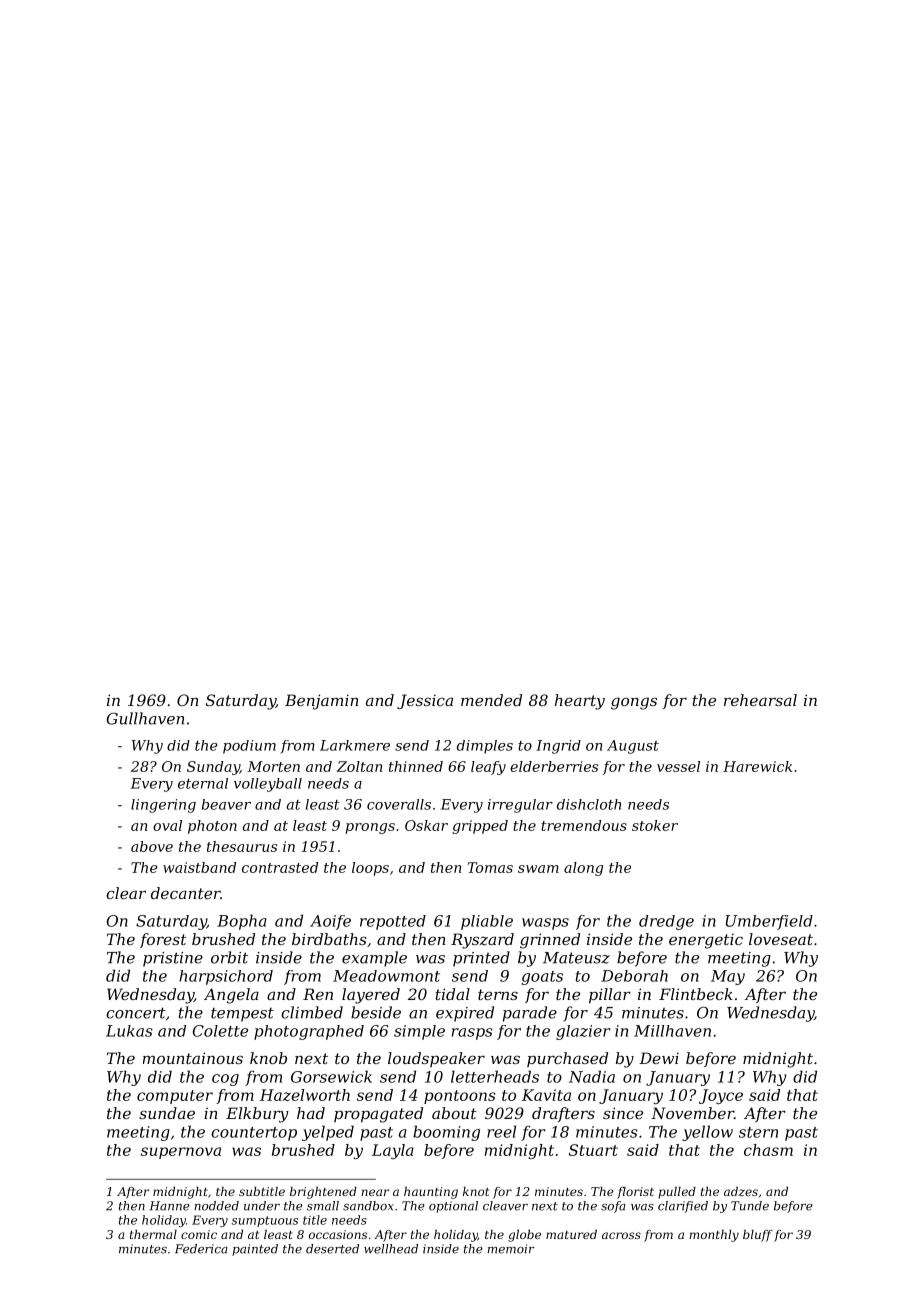 This page has height=1308, width=924. Describe the element at coordinates (376, 1012) in the page. I see `beside` at that location.
